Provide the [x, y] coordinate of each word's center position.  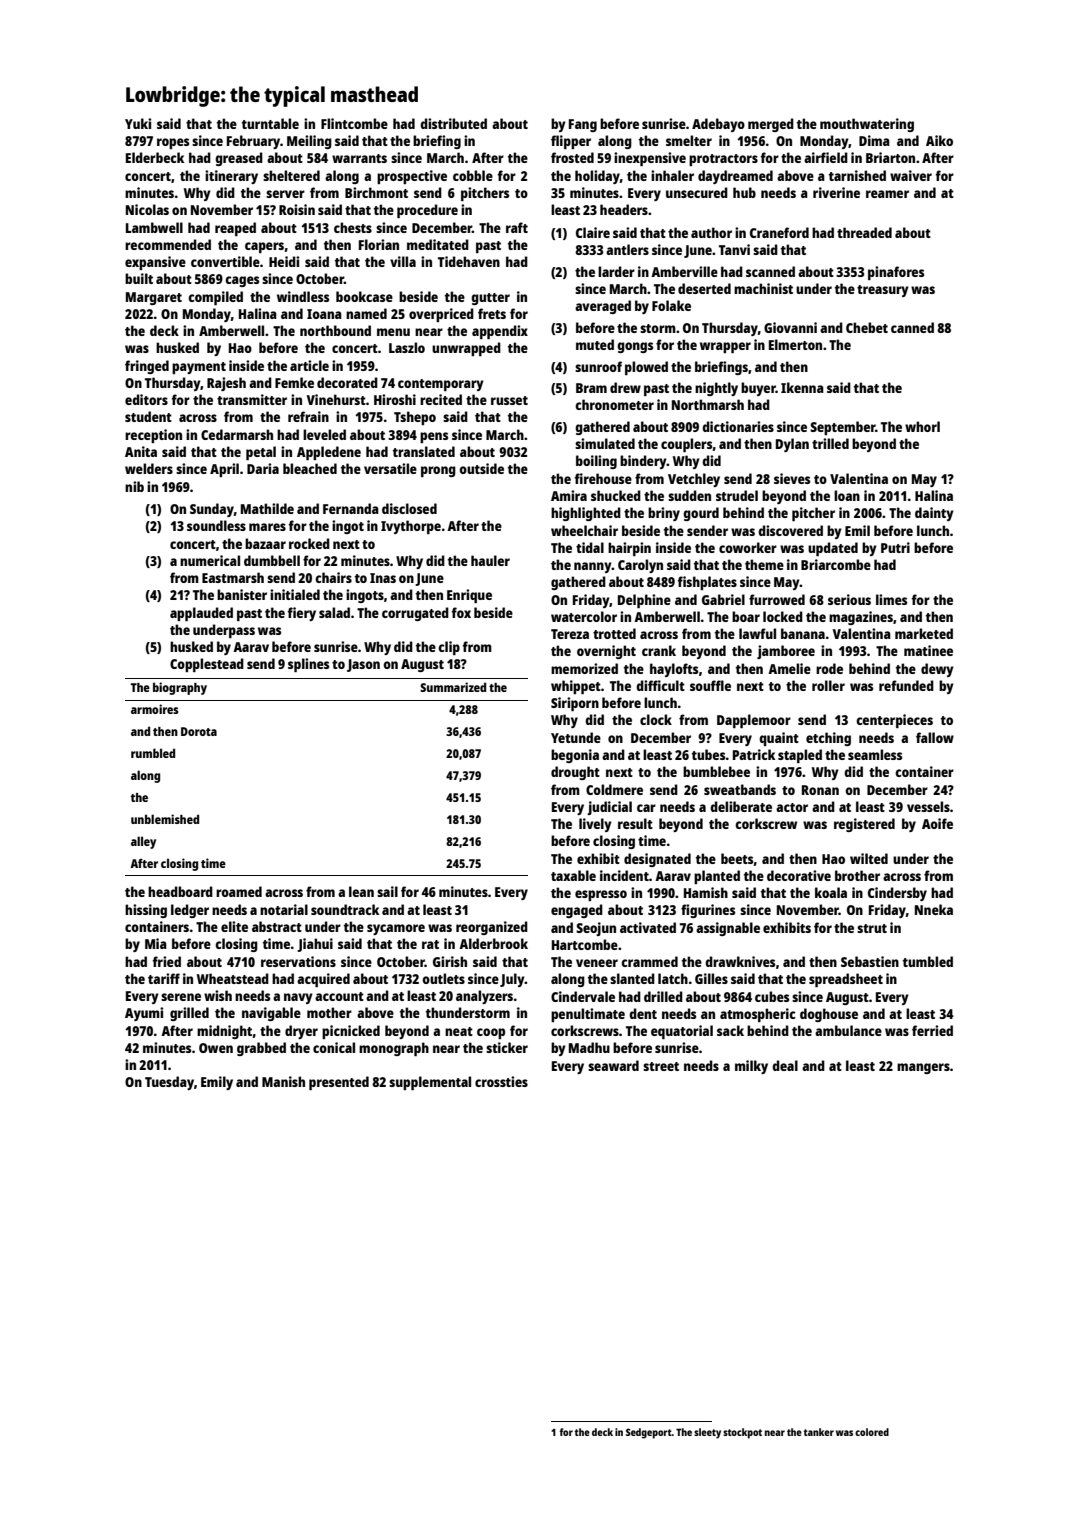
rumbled [153, 753]
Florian [379, 244]
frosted [572, 157]
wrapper [725, 347]
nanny [593, 567]
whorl [922, 426]
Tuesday [169, 1083]
